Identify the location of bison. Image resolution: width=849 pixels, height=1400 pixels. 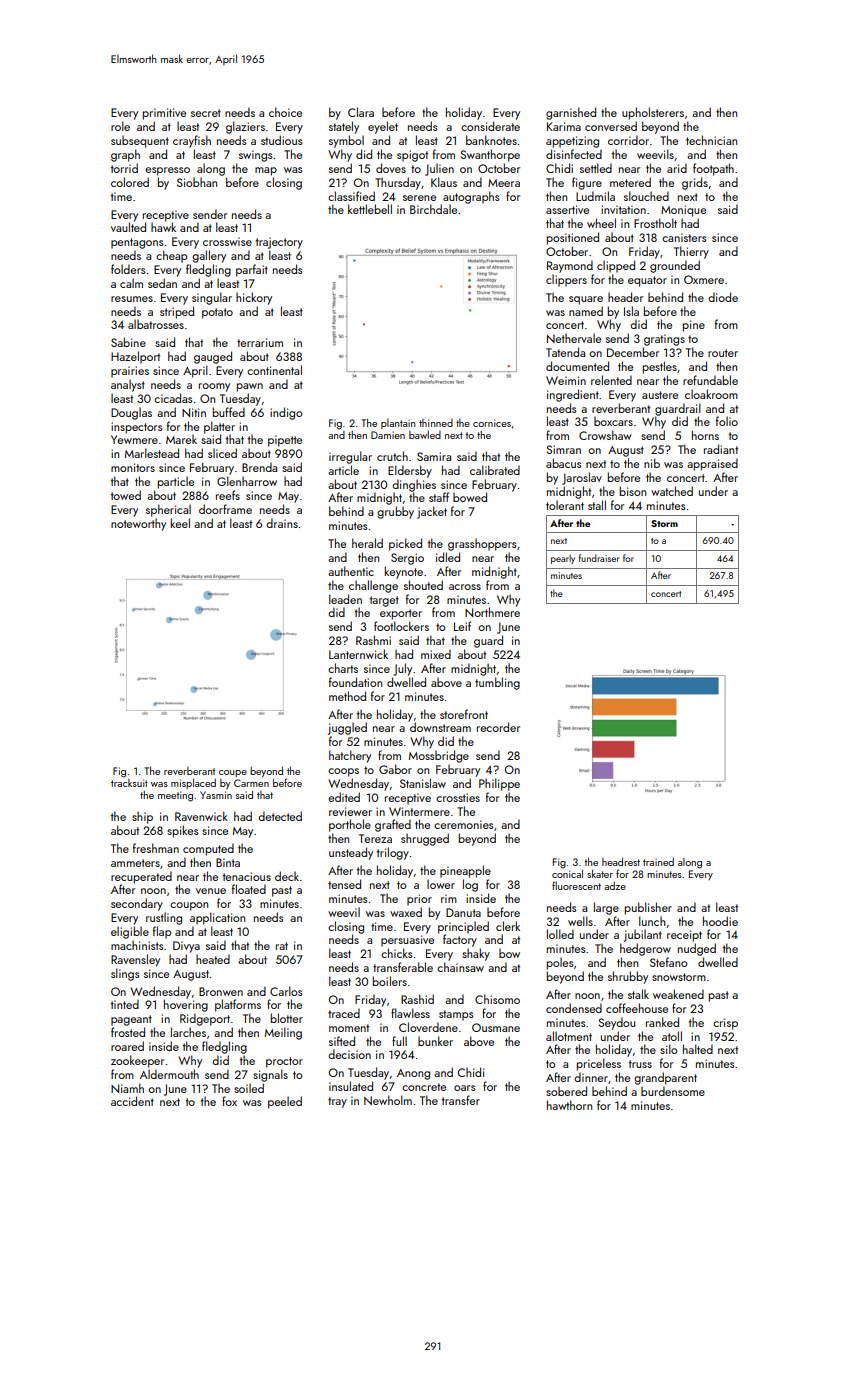
(633, 491).
